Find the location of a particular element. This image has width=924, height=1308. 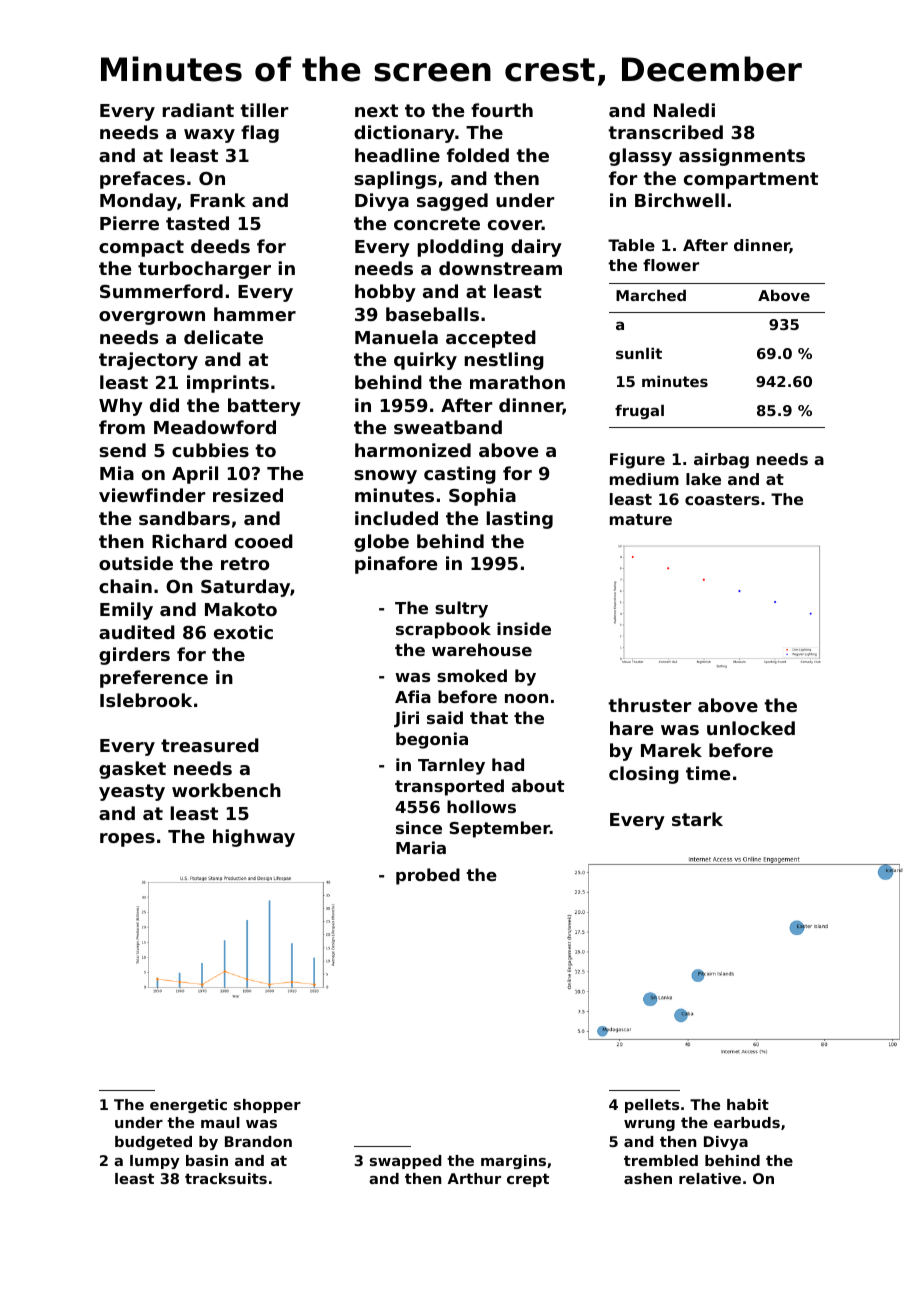

frugal is located at coordinates (639, 411).
